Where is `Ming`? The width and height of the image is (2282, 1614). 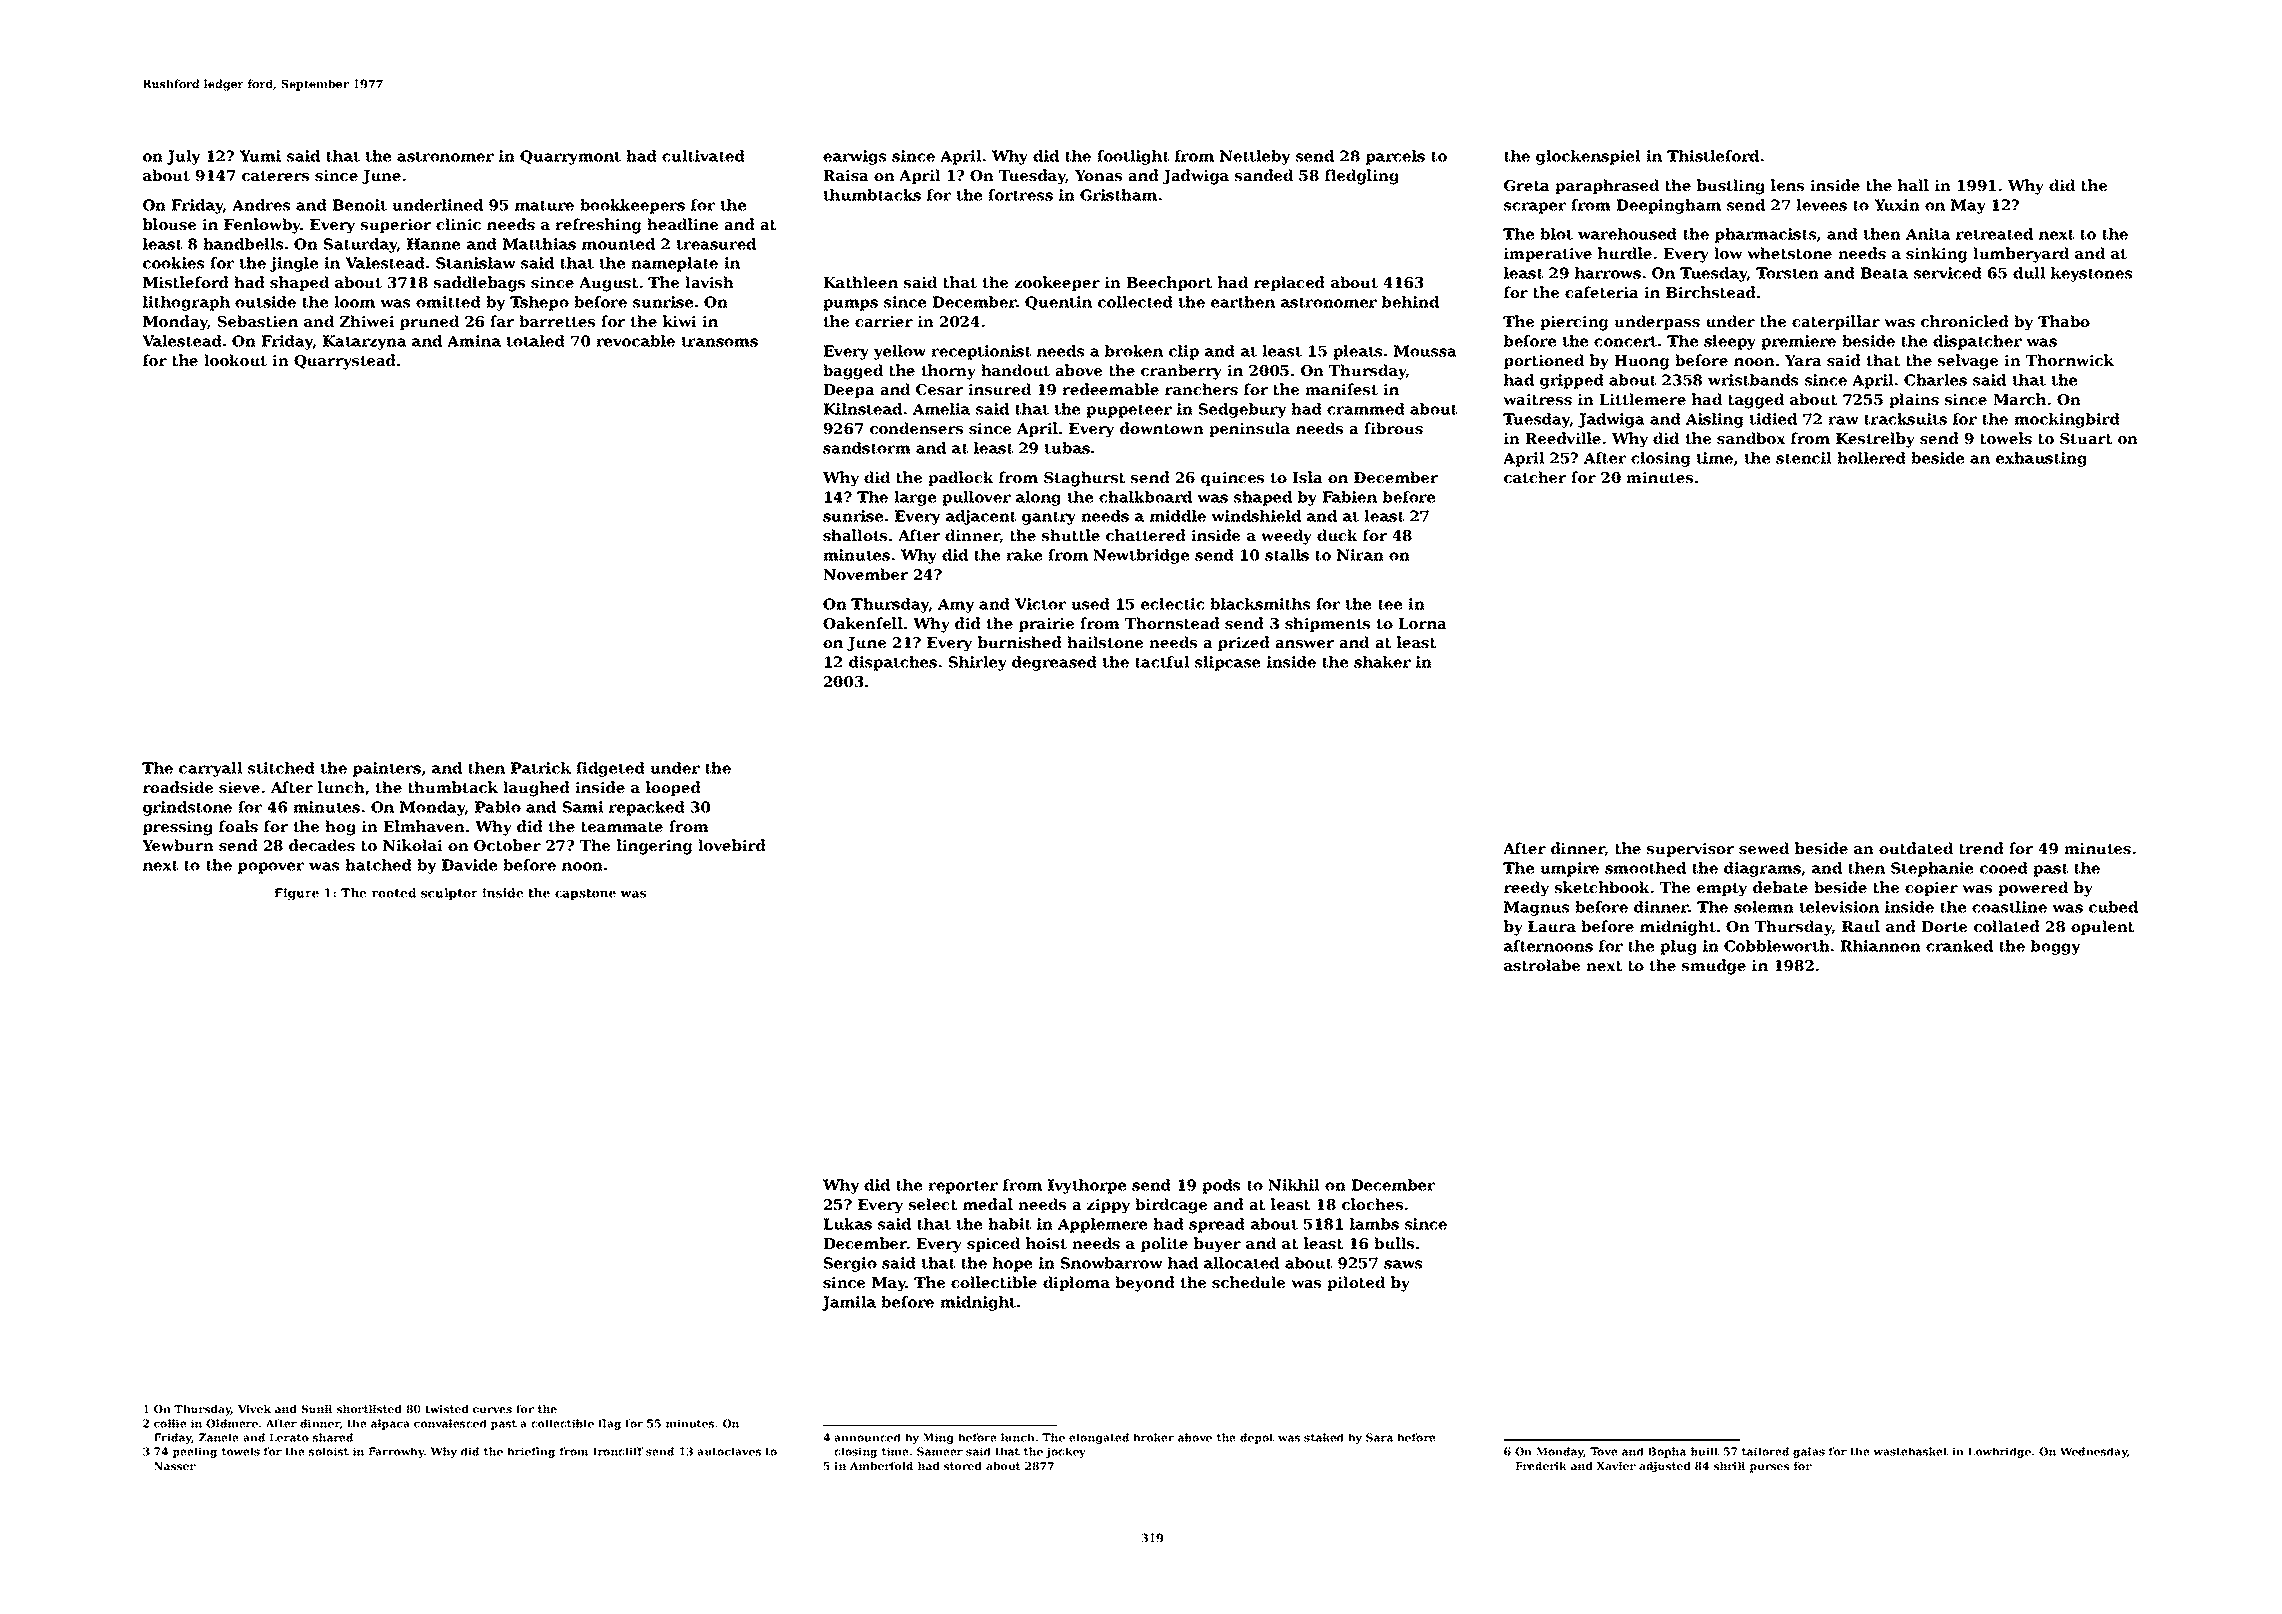 Ming is located at coordinates (938, 1438).
